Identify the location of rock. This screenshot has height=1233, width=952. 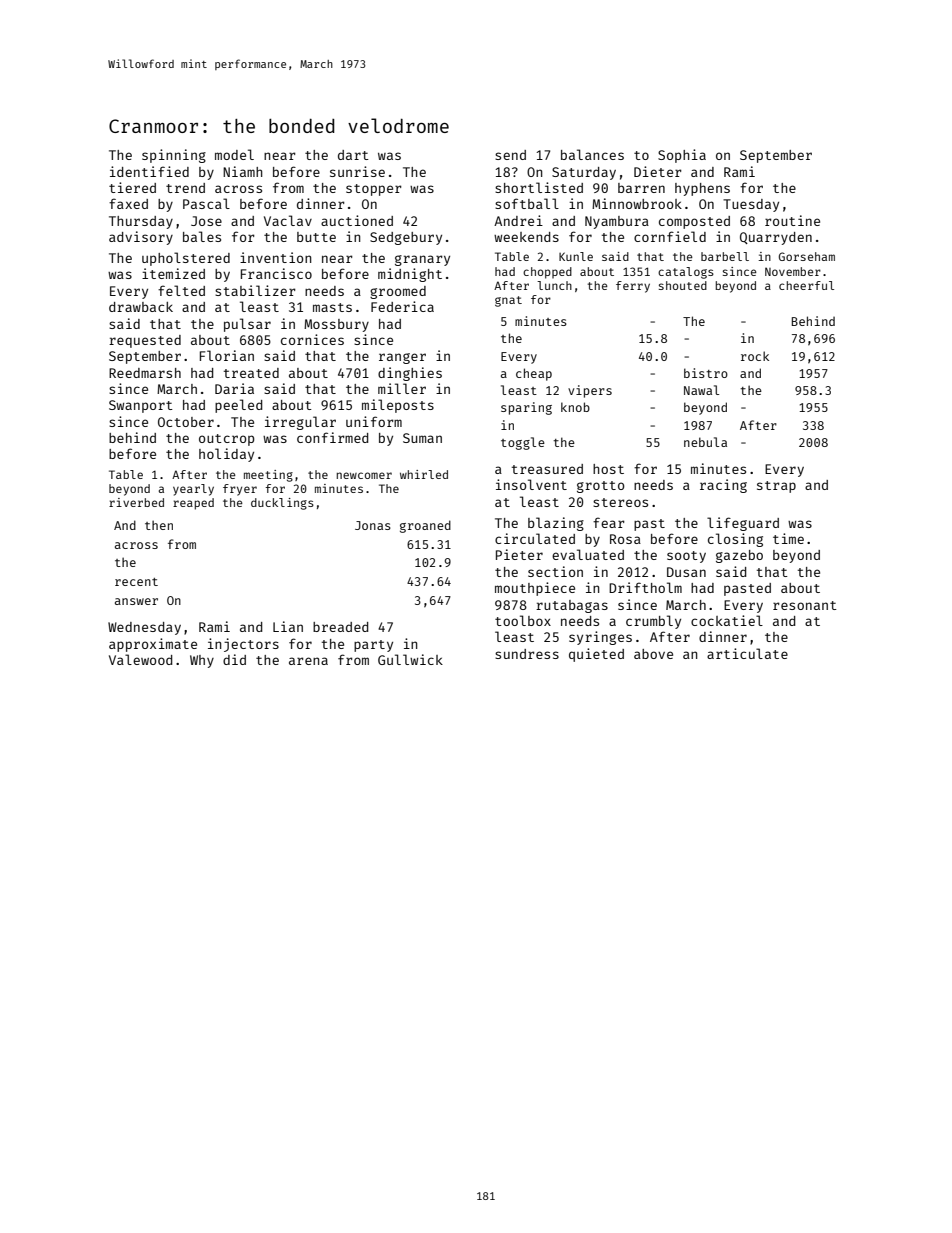
(755, 356).
